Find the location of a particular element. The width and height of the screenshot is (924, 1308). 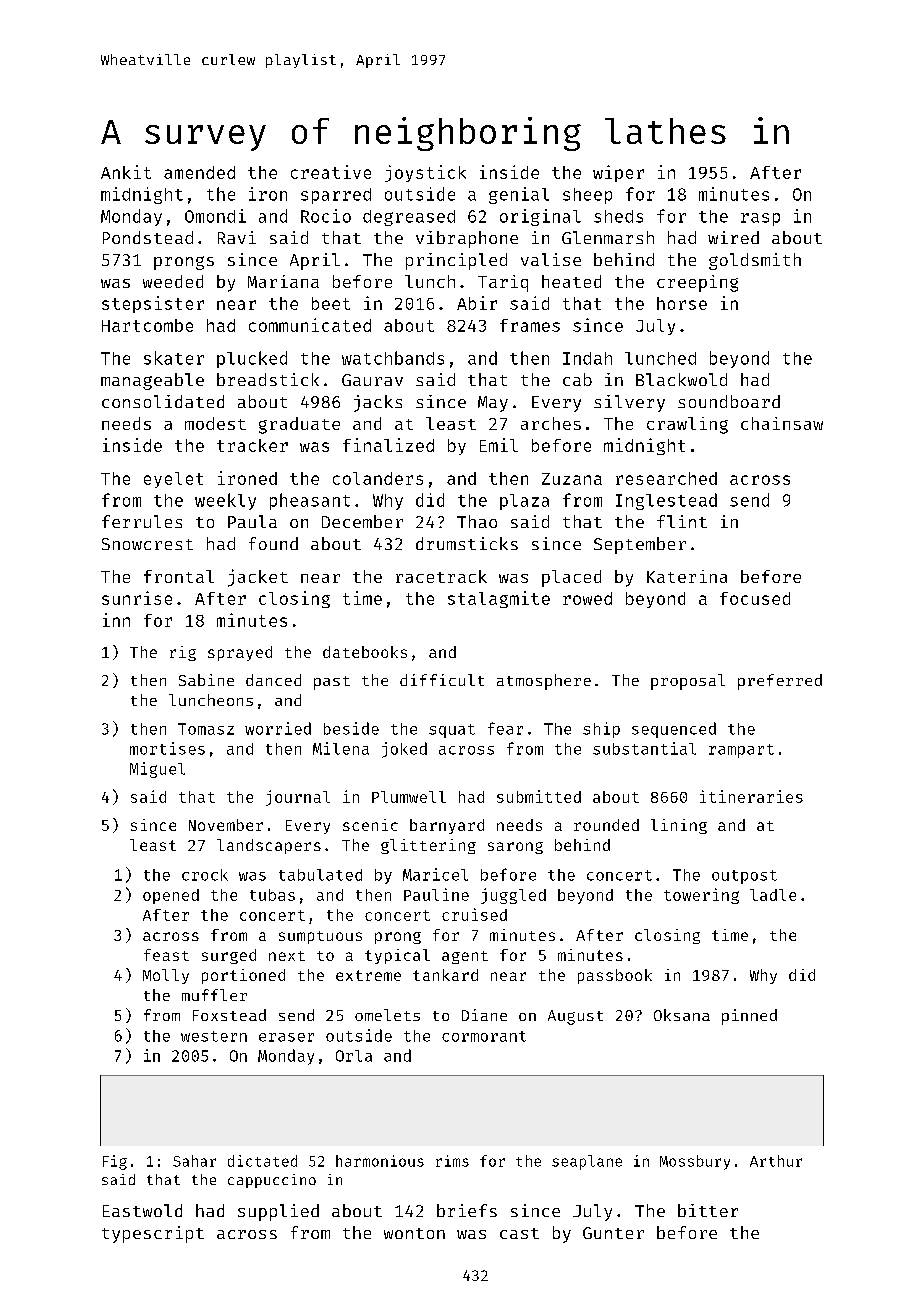

wiper is located at coordinates (618, 173).
